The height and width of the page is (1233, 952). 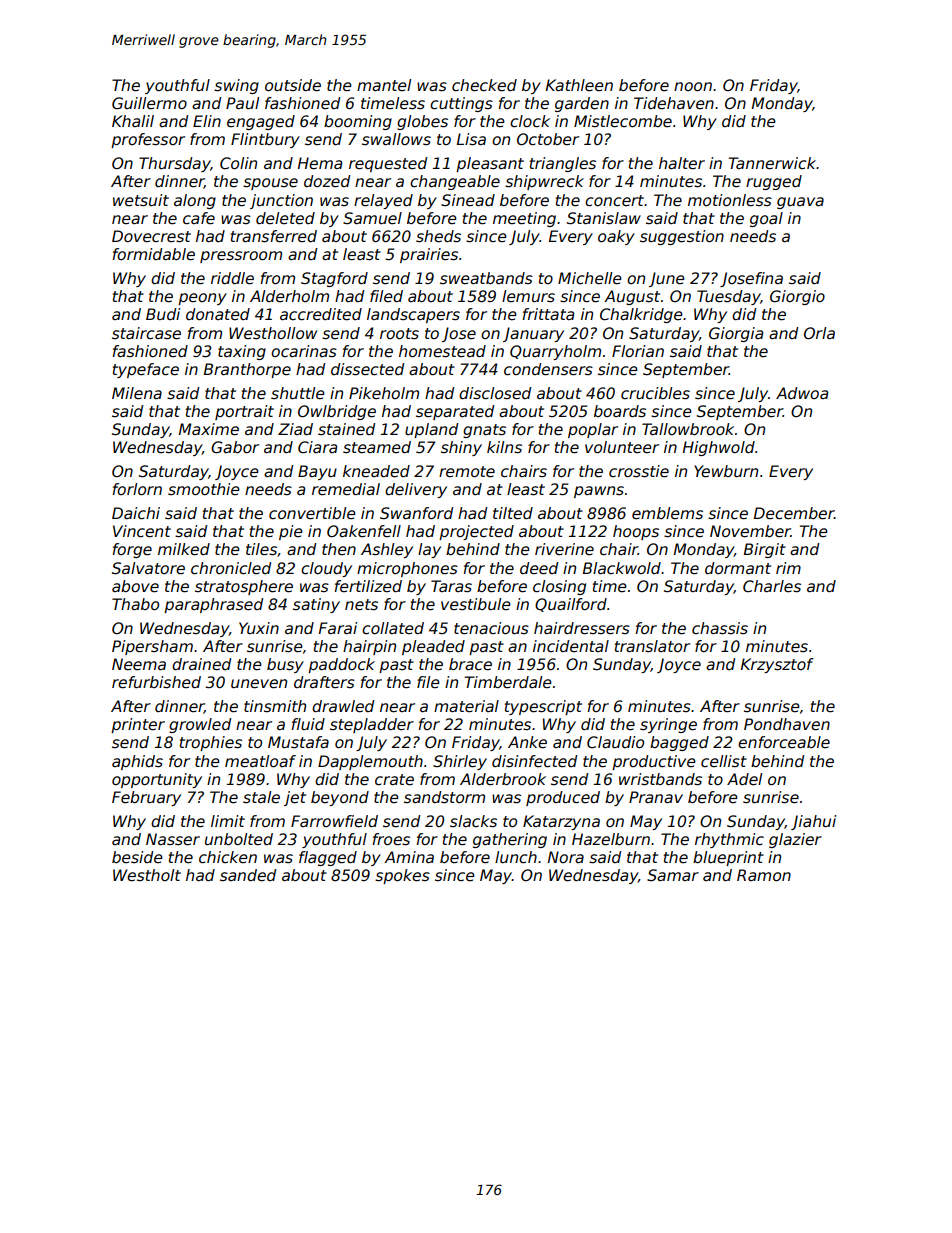 I want to click on Dovecrest, so click(x=151, y=236).
